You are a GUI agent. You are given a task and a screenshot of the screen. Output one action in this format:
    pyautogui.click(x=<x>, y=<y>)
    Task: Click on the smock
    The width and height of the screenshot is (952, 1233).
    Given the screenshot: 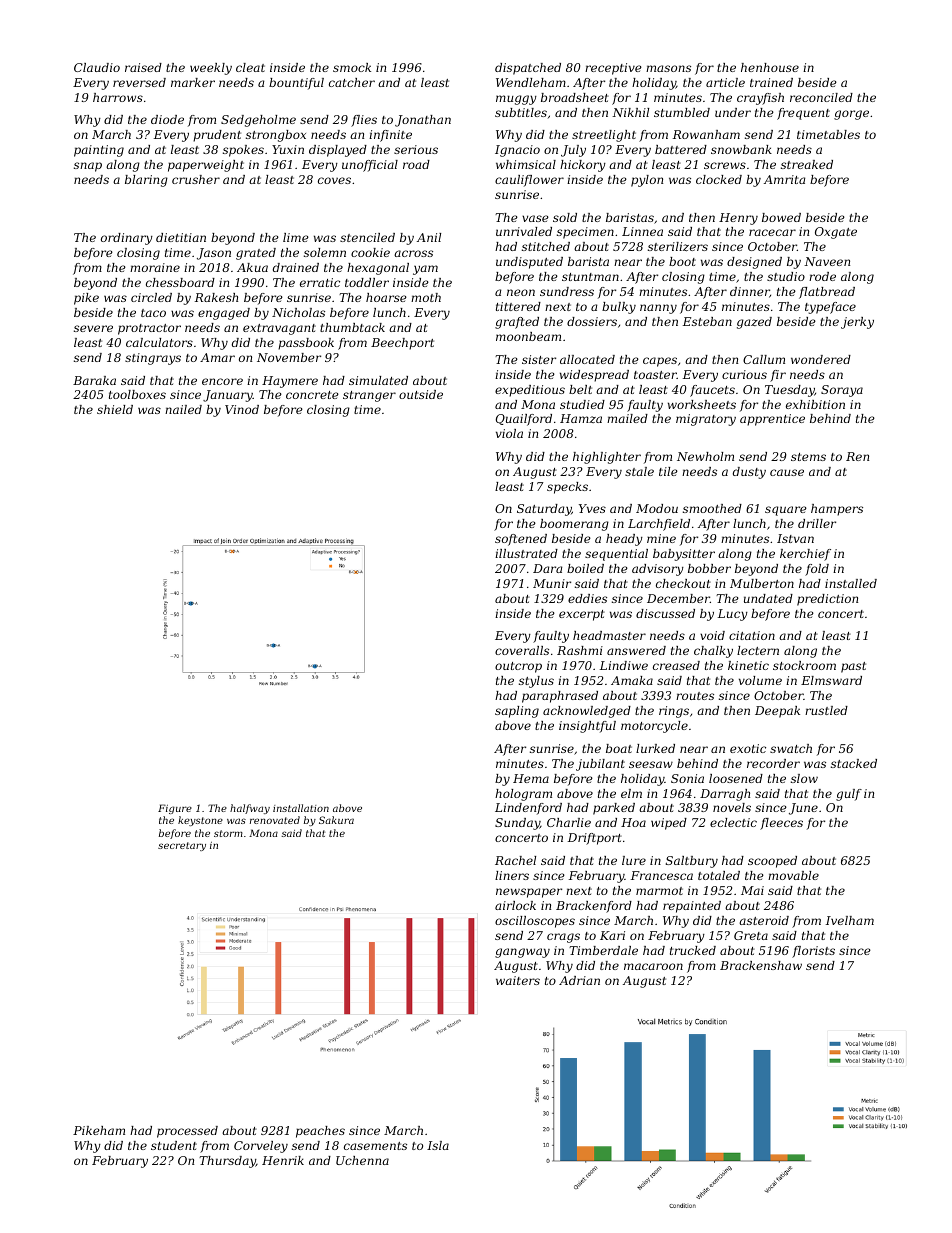 What is the action you would take?
    pyautogui.click(x=352, y=67)
